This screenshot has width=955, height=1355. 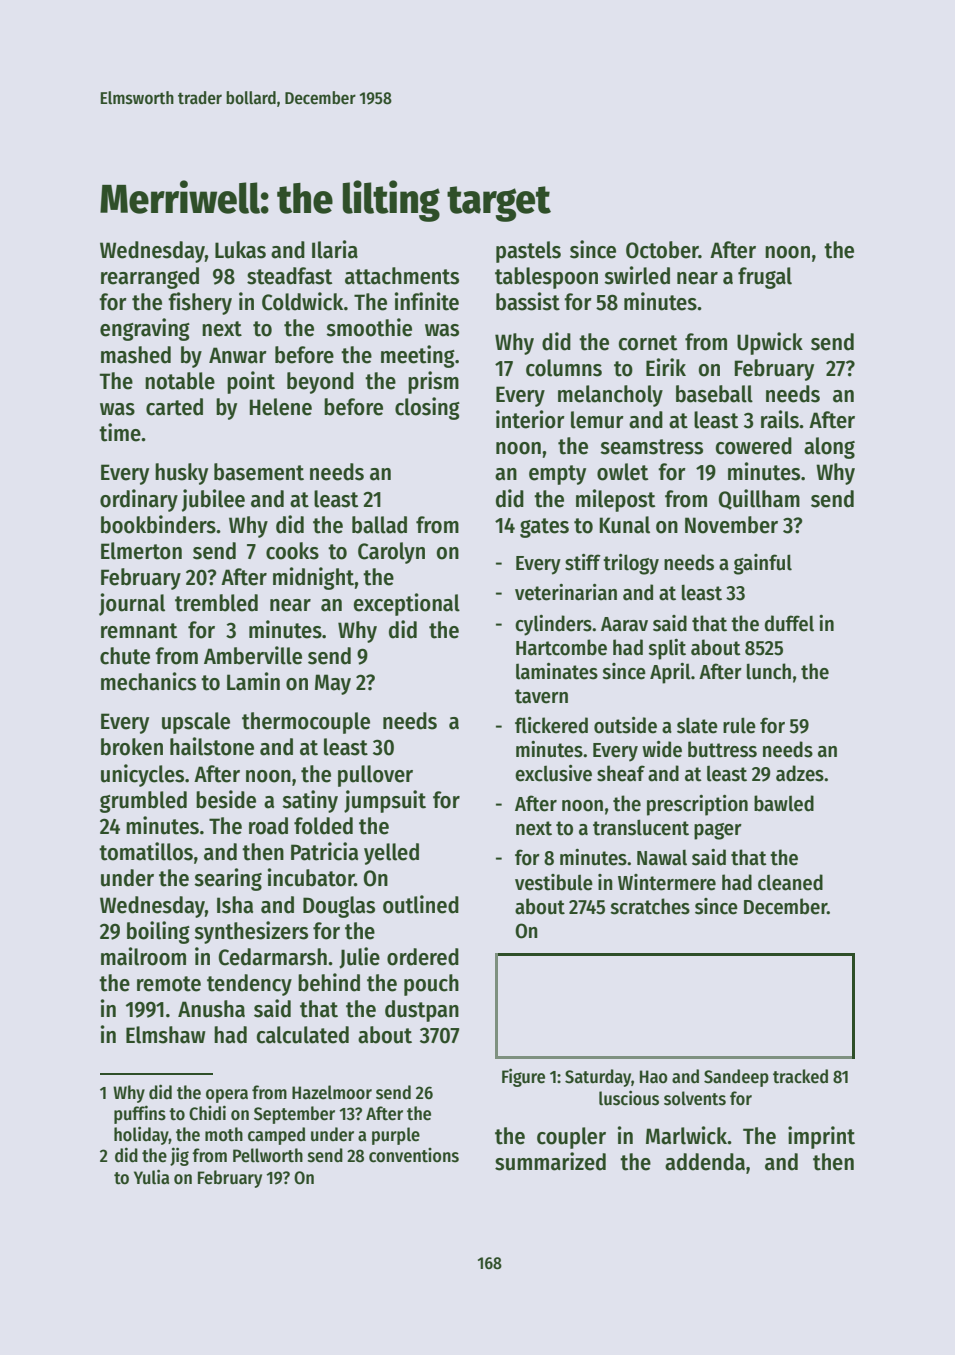 What do you see at coordinates (431, 985) in the screenshot?
I see `pouch` at bounding box center [431, 985].
